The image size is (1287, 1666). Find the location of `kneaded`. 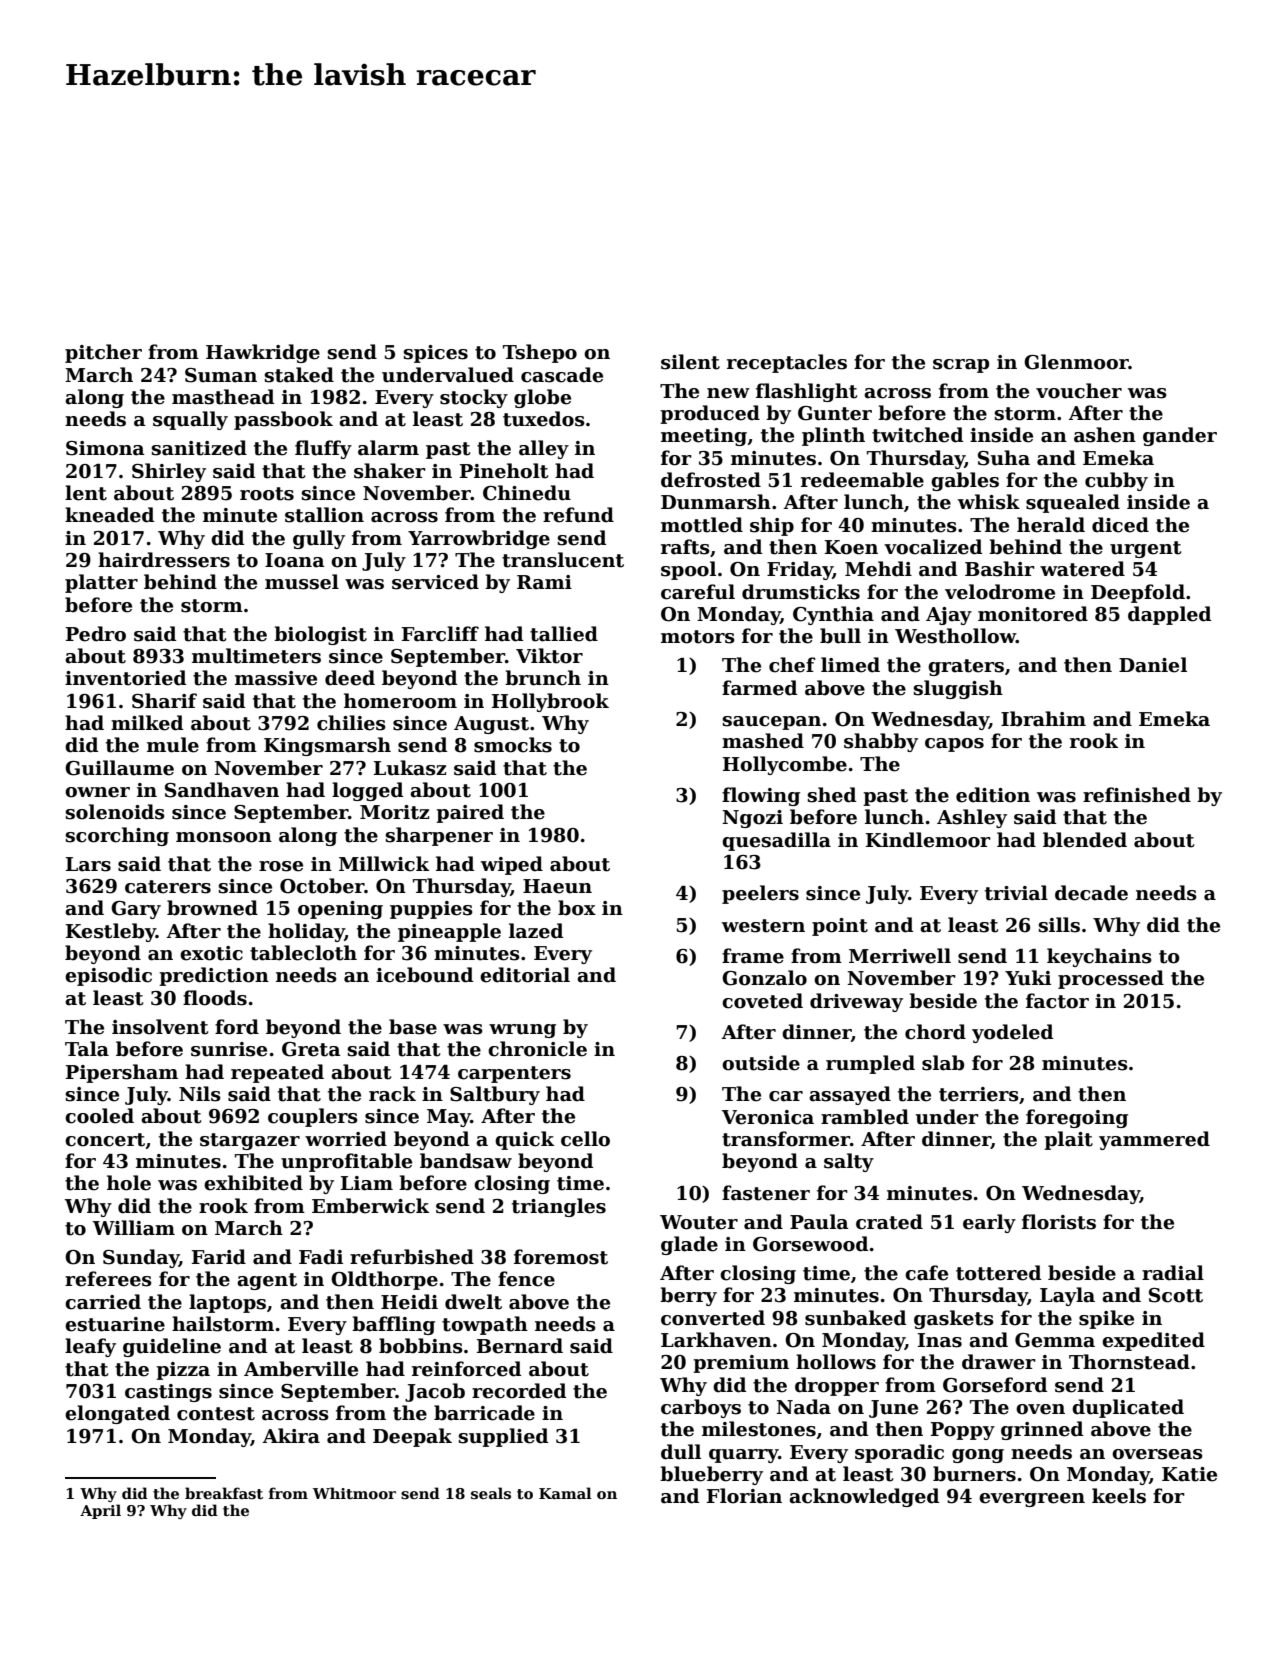

kneaded is located at coordinates (109, 515).
